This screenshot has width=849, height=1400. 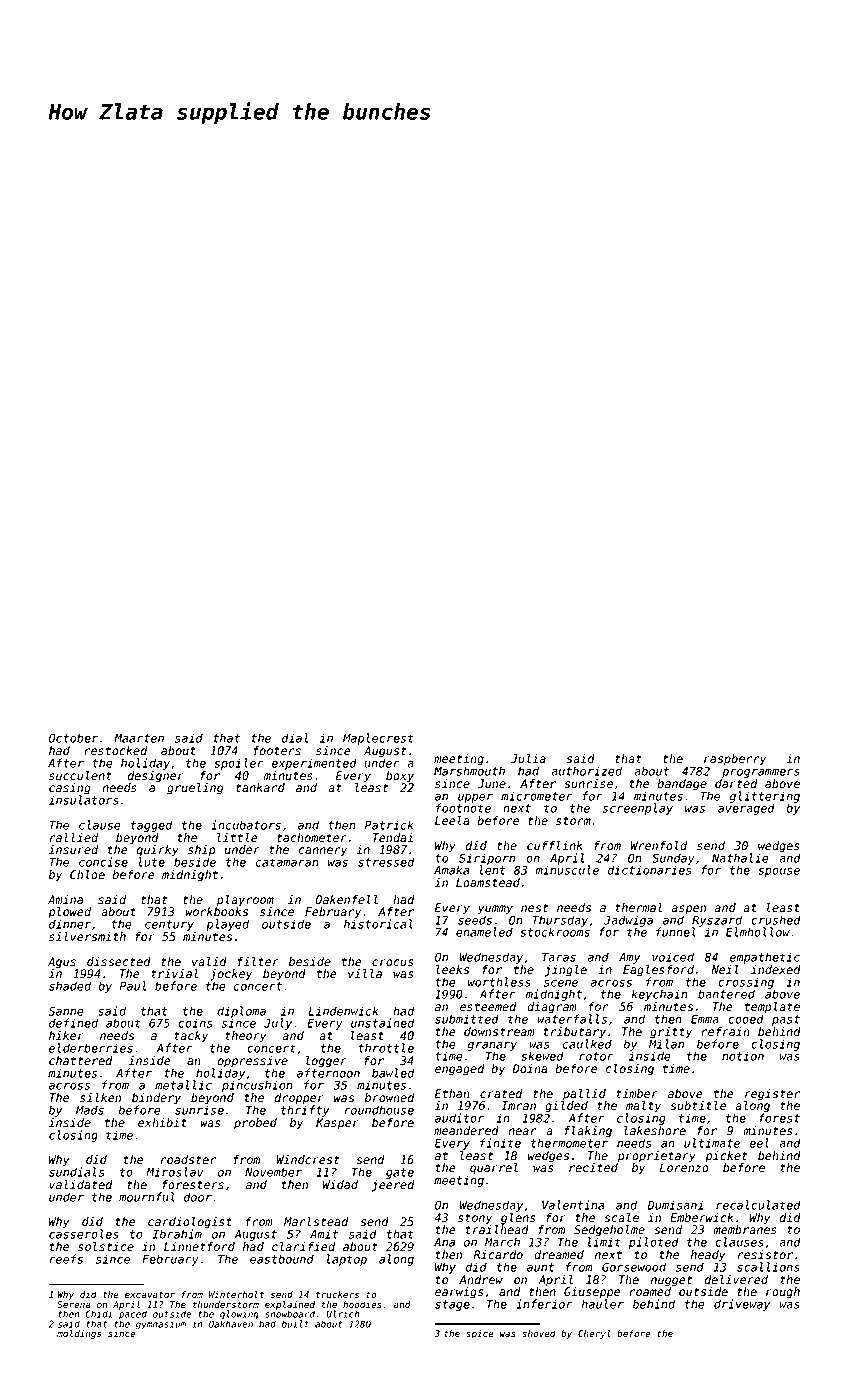 I want to click on membranes, so click(x=745, y=1230).
